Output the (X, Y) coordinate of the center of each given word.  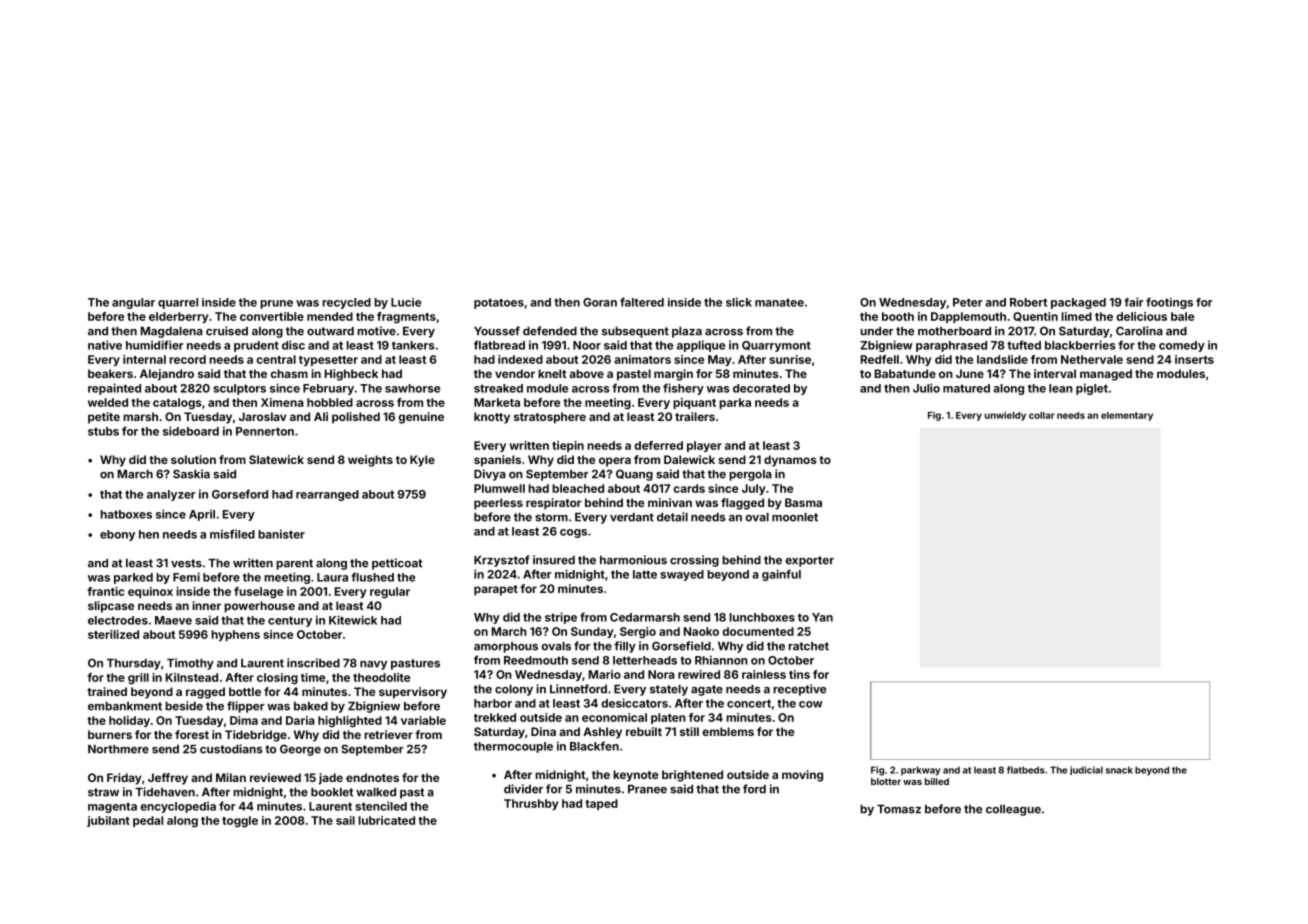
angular (133, 303)
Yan (822, 617)
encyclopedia (178, 807)
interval (1055, 373)
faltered (642, 302)
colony (514, 690)
